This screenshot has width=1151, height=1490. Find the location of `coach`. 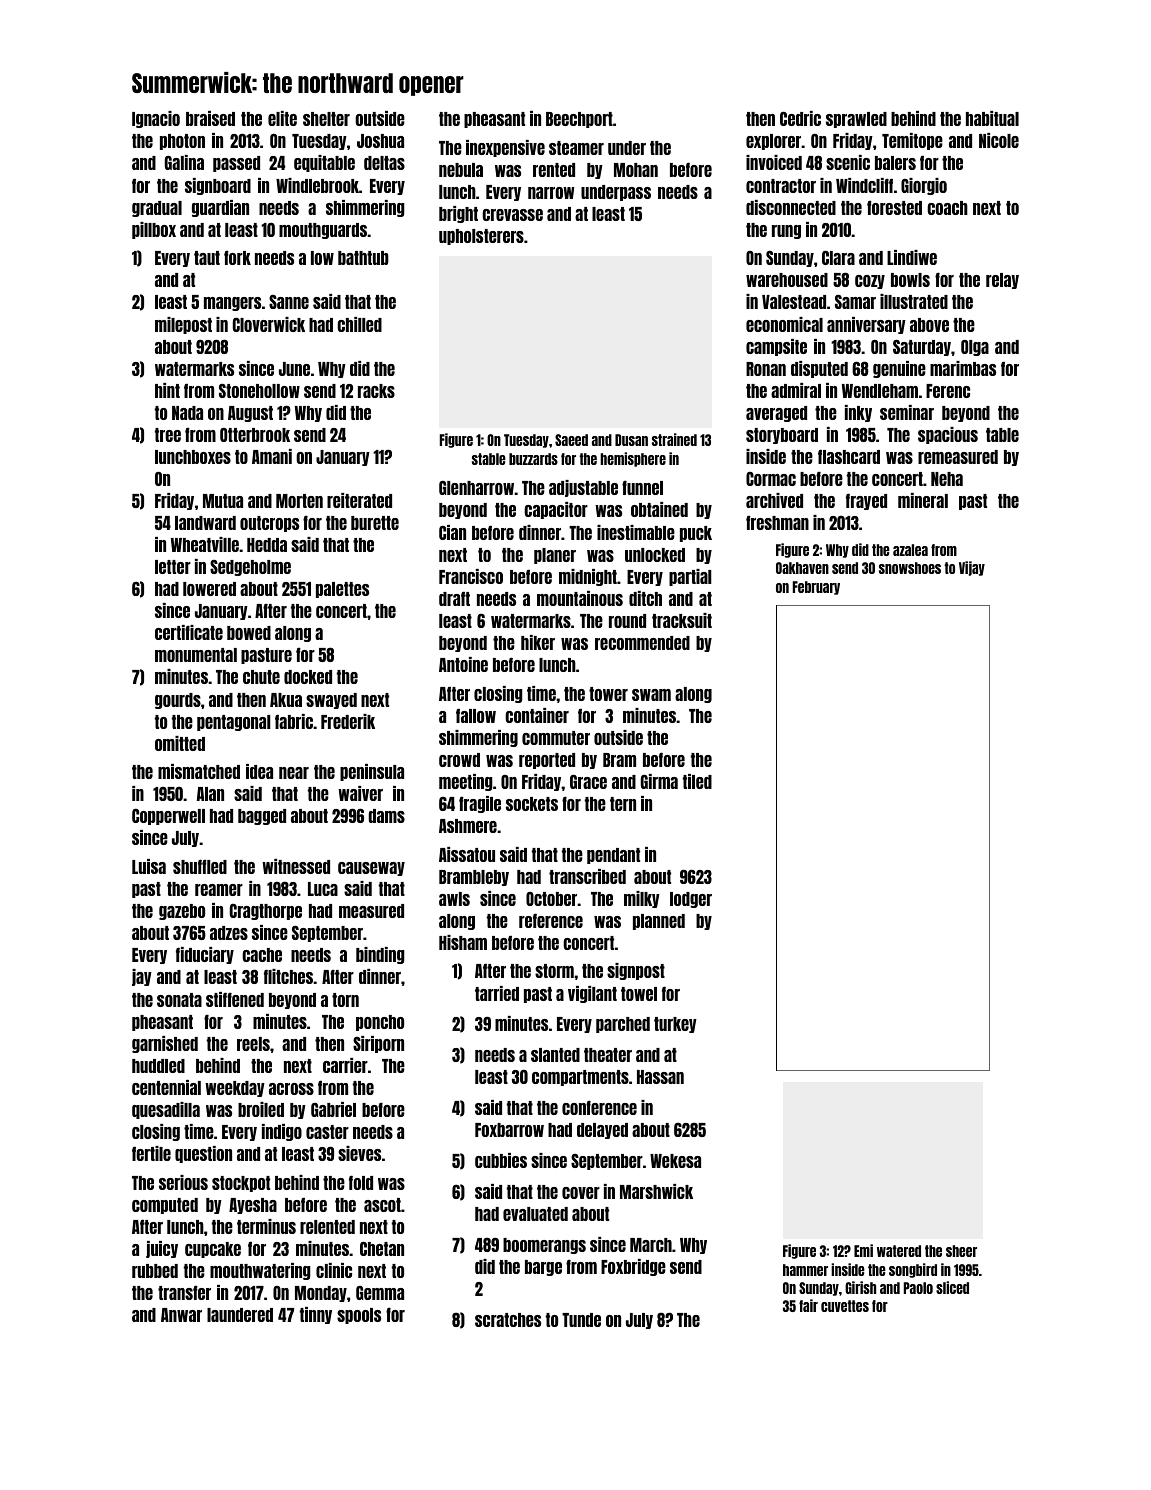

coach is located at coordinates (947, 208).
